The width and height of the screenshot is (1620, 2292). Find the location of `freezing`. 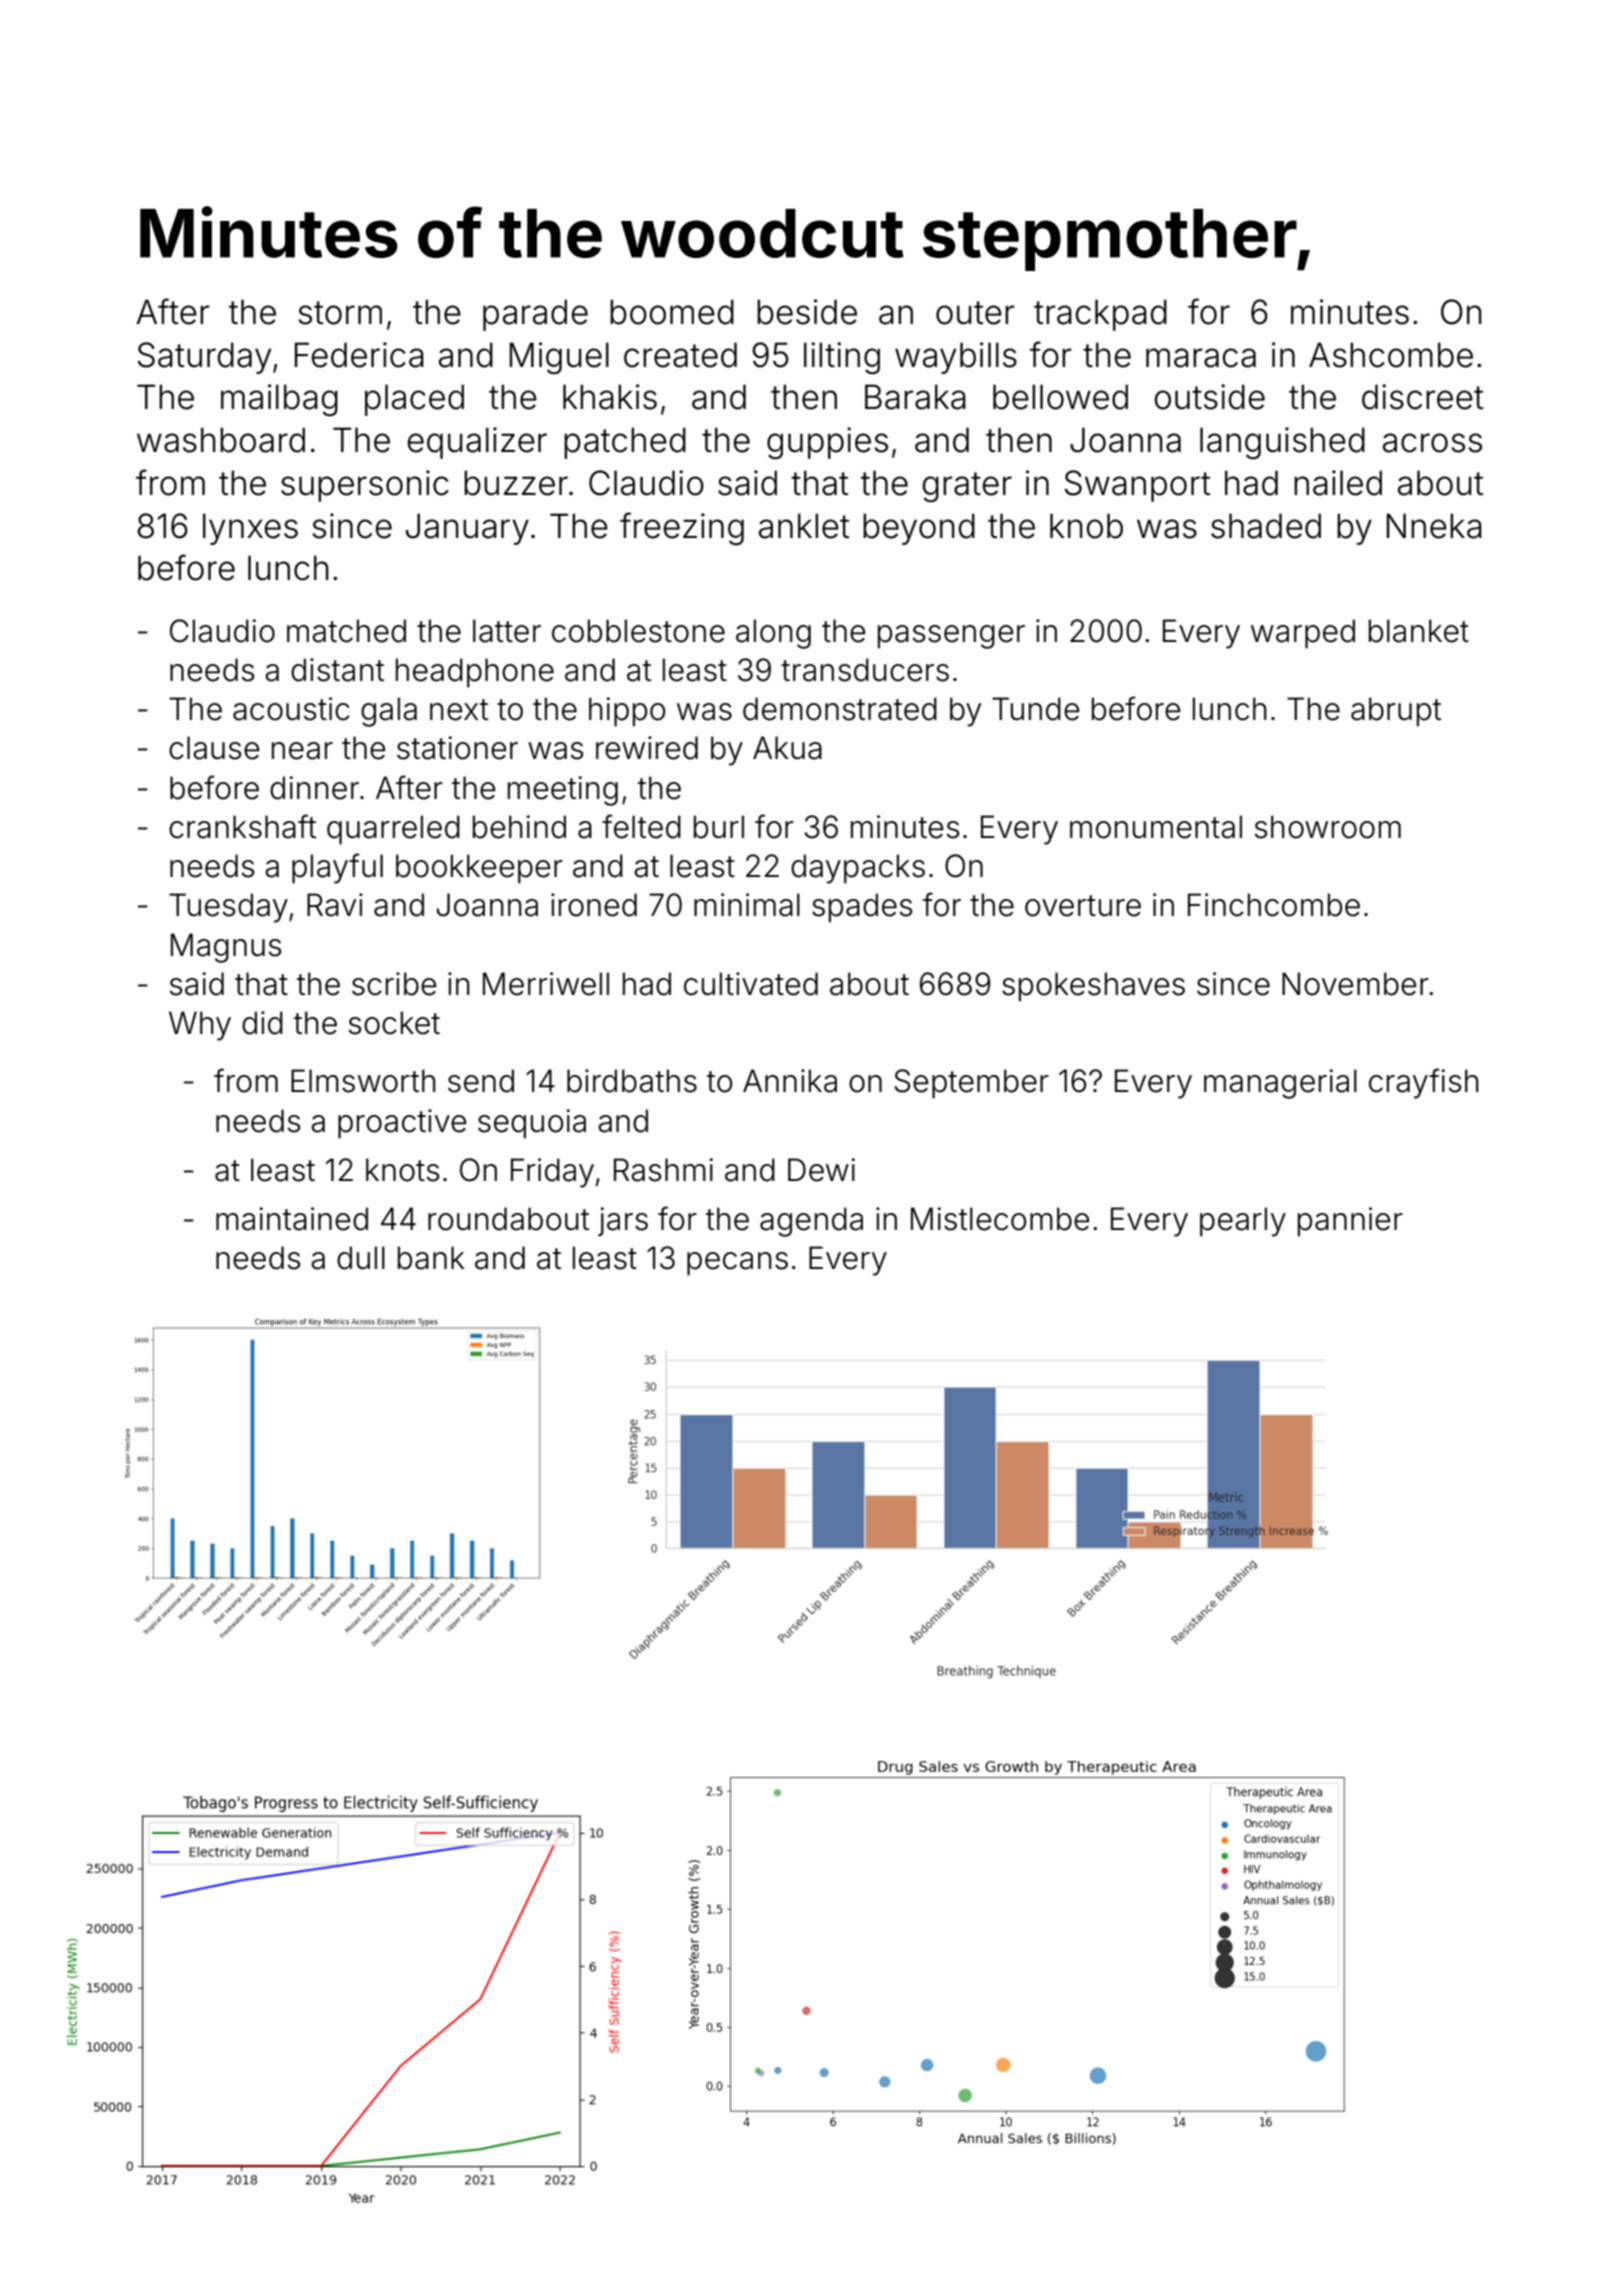

freezing is located at coordinates (682, 528).
